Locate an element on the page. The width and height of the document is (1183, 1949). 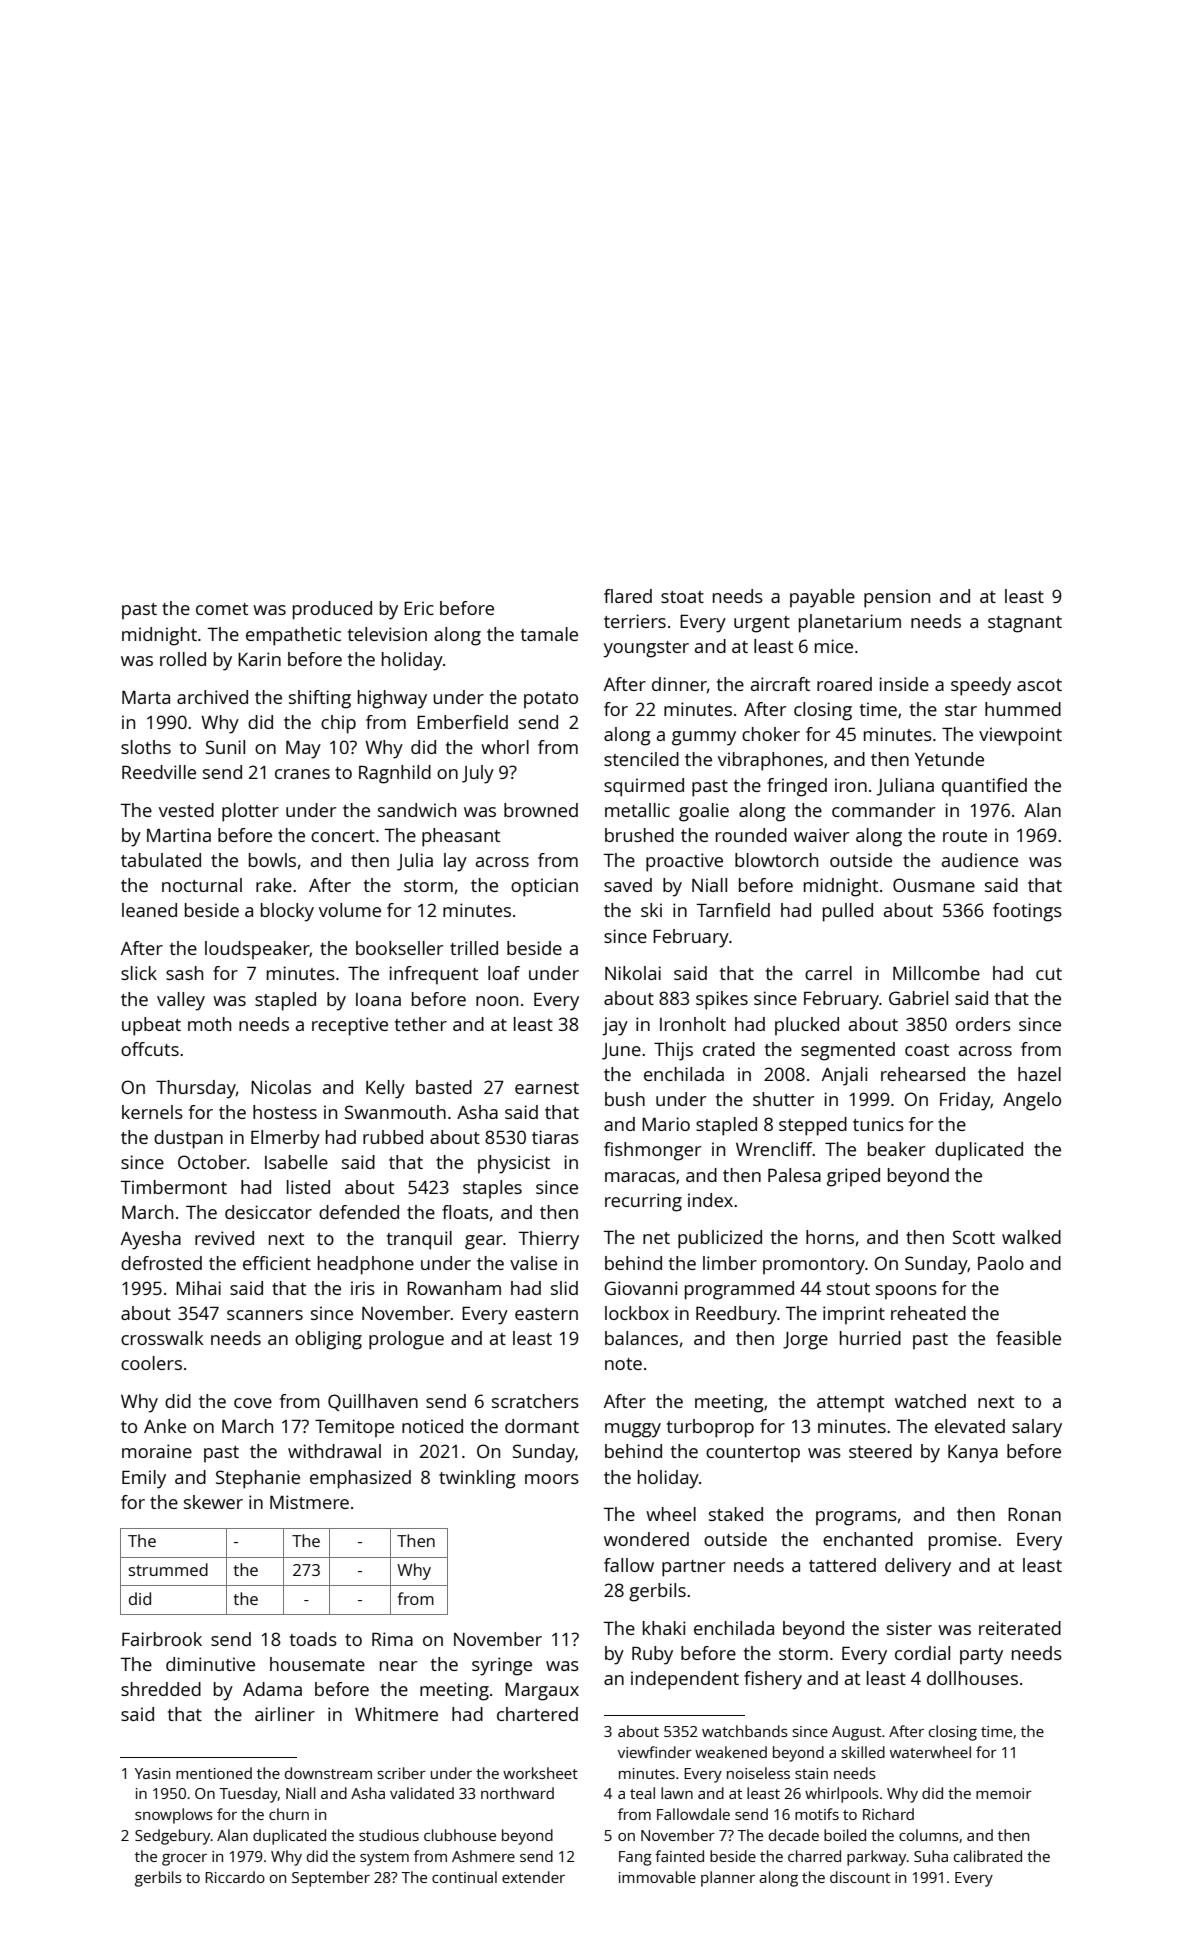
diminutive is located at coordinates (210, 1664).
